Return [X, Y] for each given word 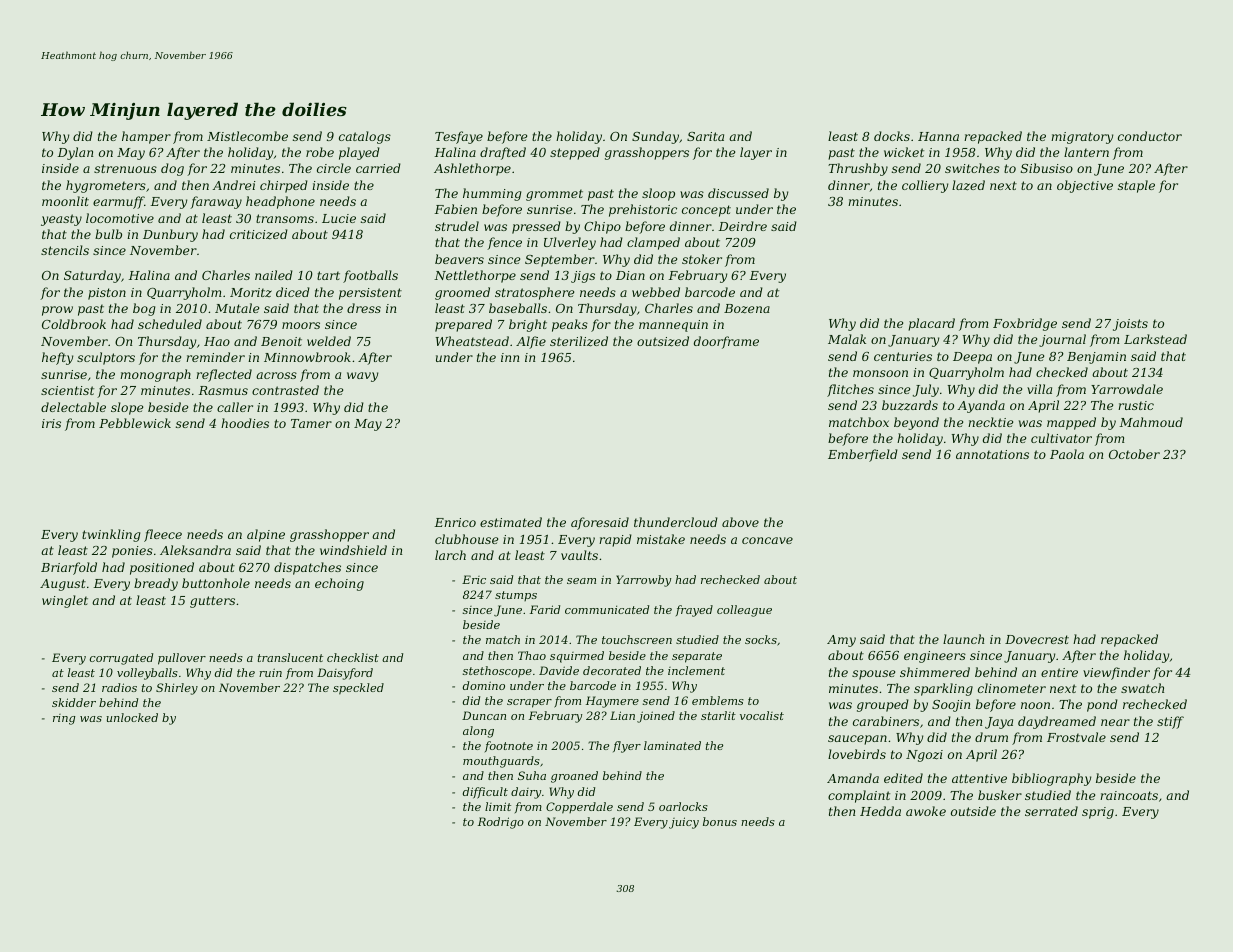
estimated [511, 522]
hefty [57, 358]
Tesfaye [459, 137]
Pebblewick [135, 423]
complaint [859, 796]
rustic [1136, 405]
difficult [485, 793]
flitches [850, 390]
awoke [926, 811]
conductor [1150, 136]
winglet [65, 601]
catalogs [365, 137]
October [1134, 454]
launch [963, 639]
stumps [516, 596]
